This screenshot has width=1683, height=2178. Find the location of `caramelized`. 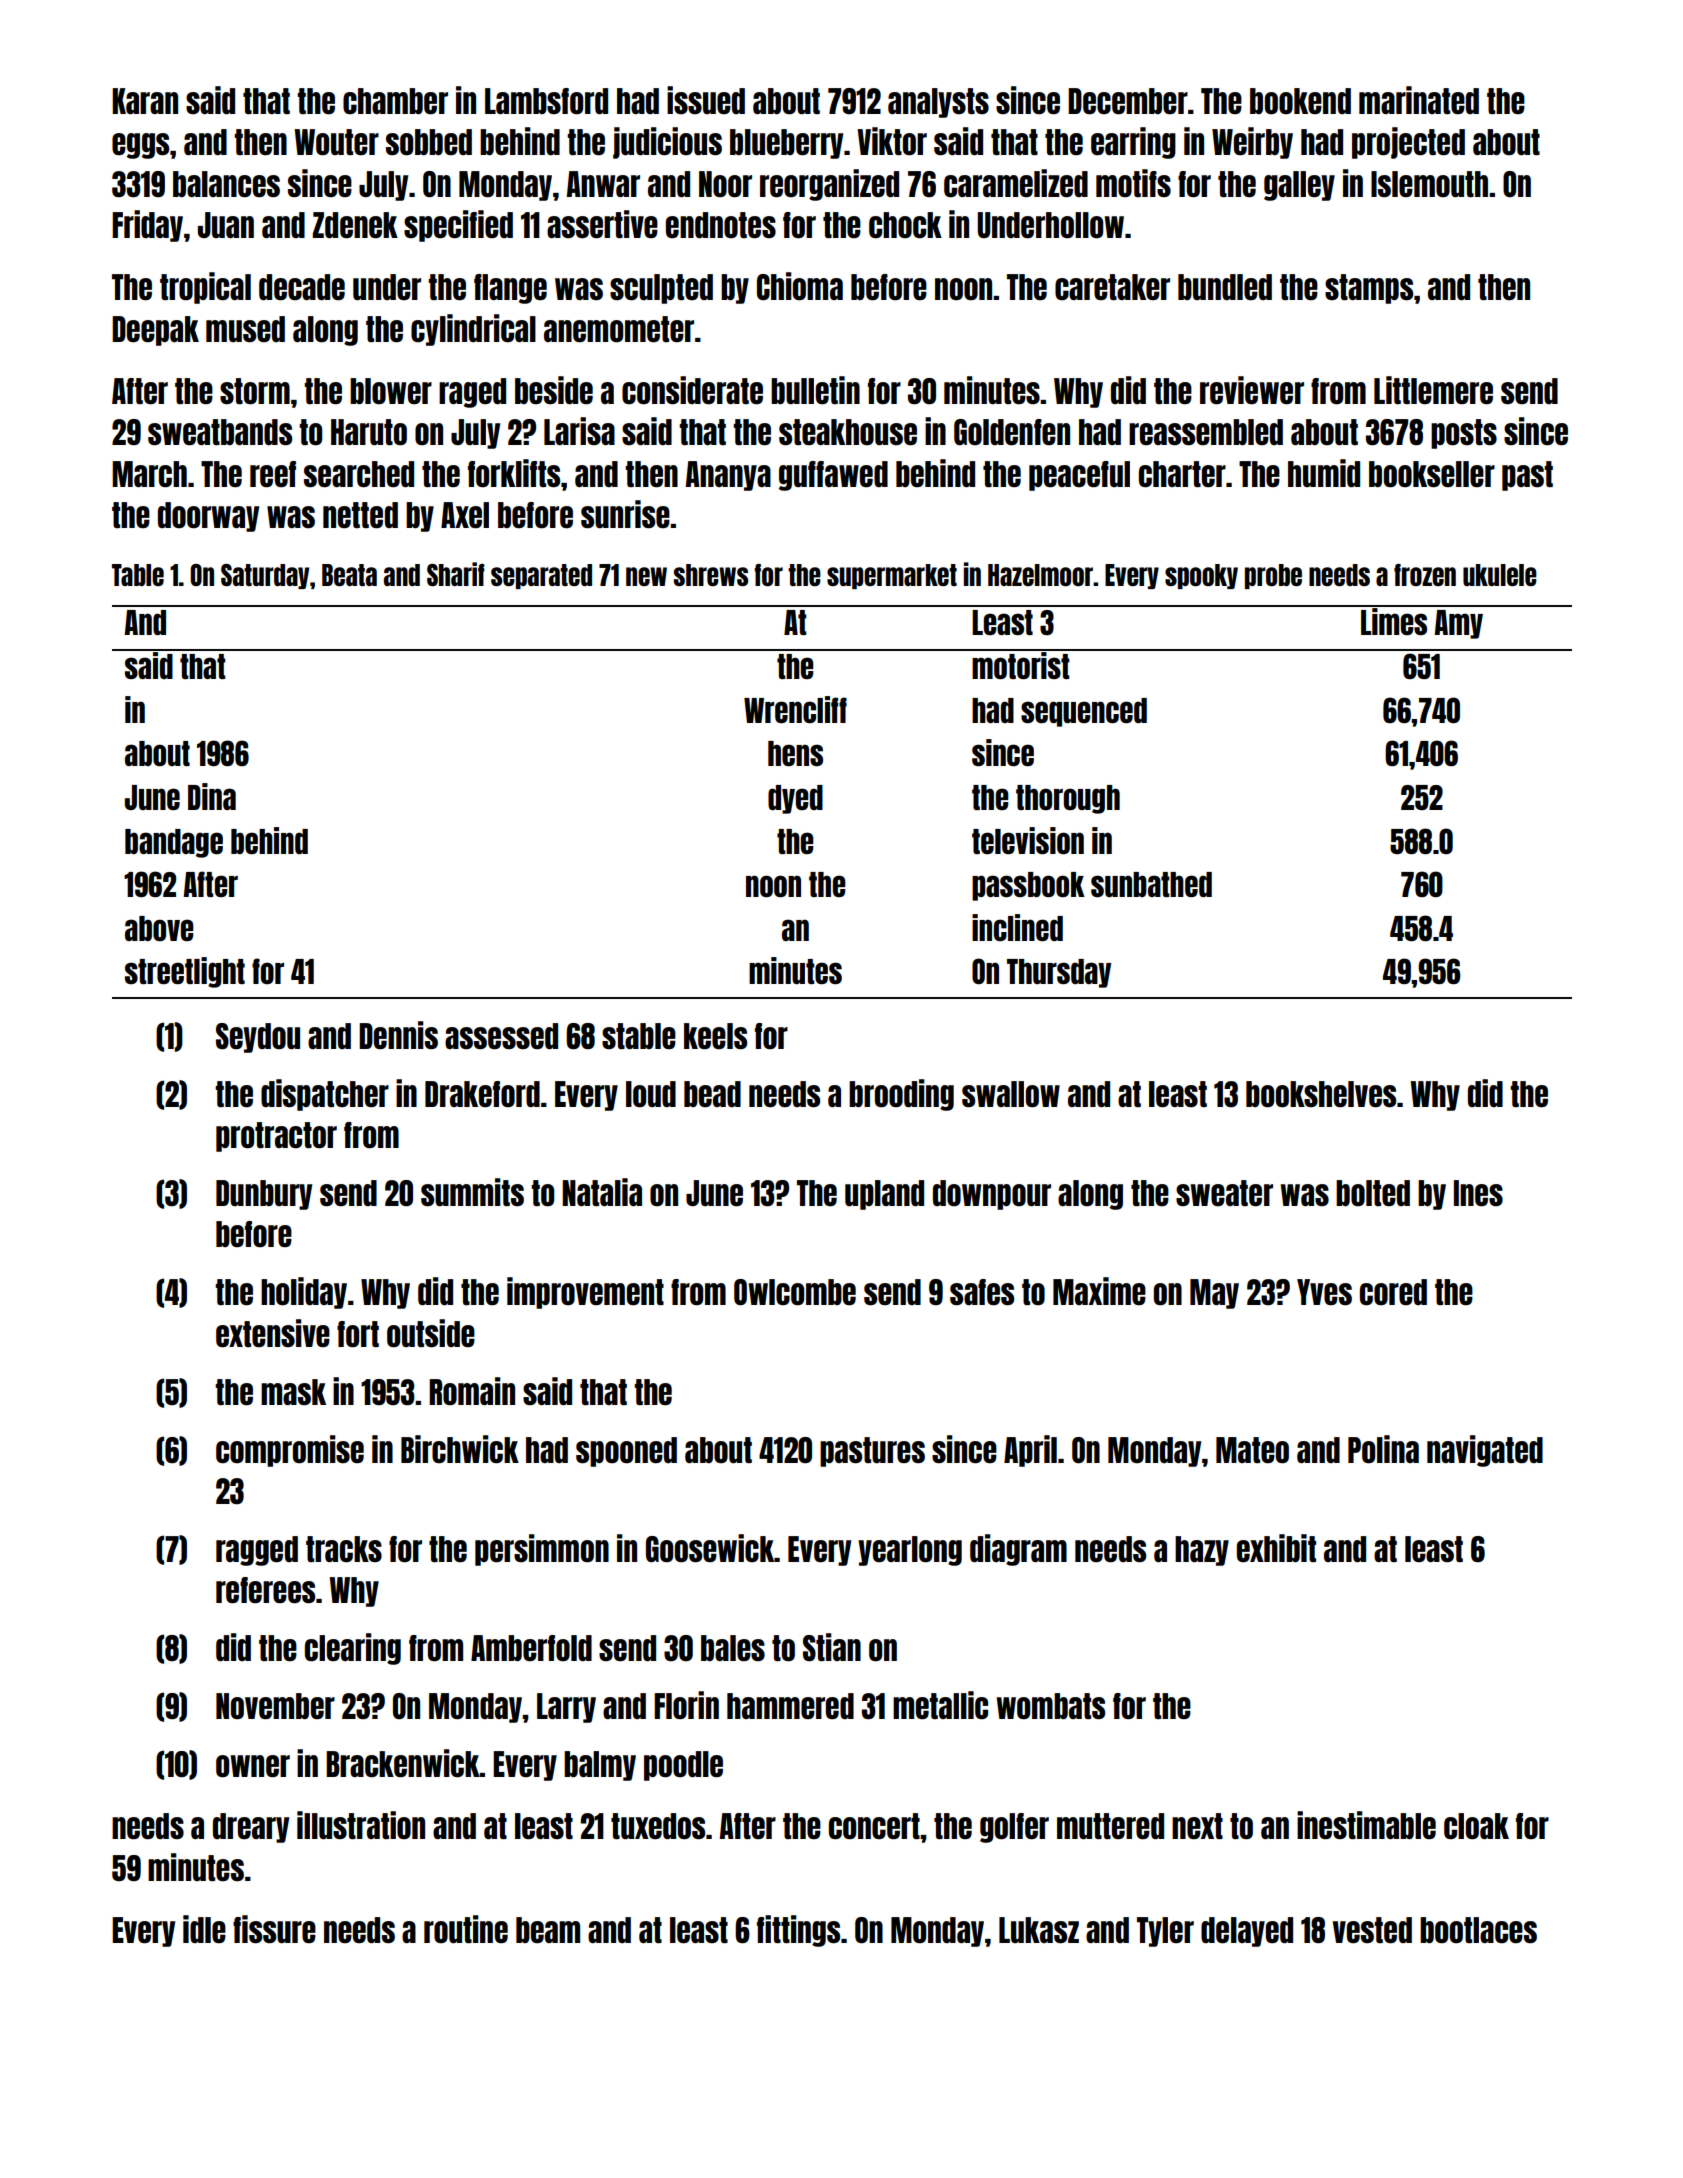

caramelized is located at coordinates (1016, 183).
